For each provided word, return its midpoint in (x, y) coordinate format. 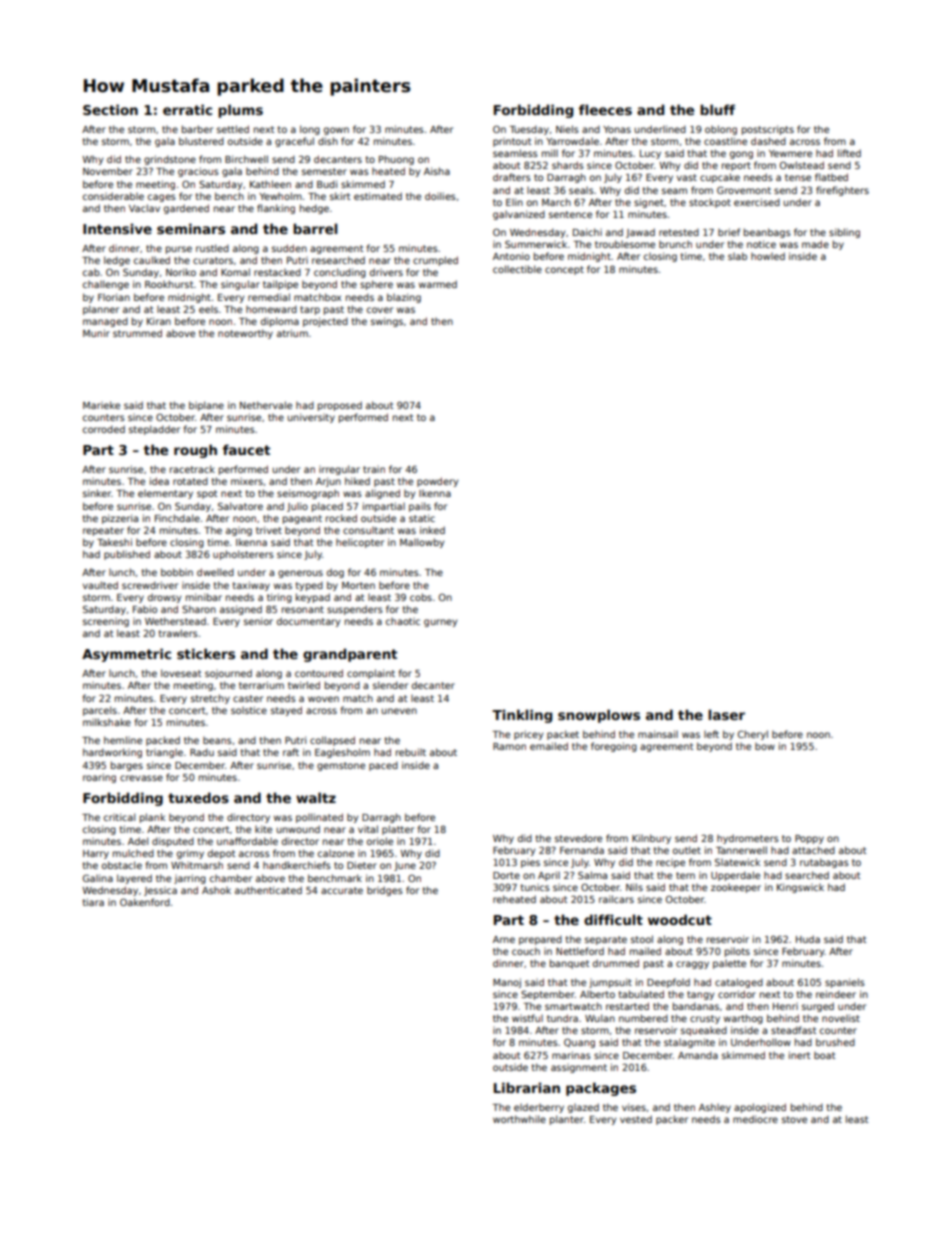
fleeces (605, 109)
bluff (717, 109)
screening (106, 622)
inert (799, 1055)
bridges (385, 891)
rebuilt (411, 752)
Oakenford (145, 902)
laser (726, 714)
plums (240, 111)
